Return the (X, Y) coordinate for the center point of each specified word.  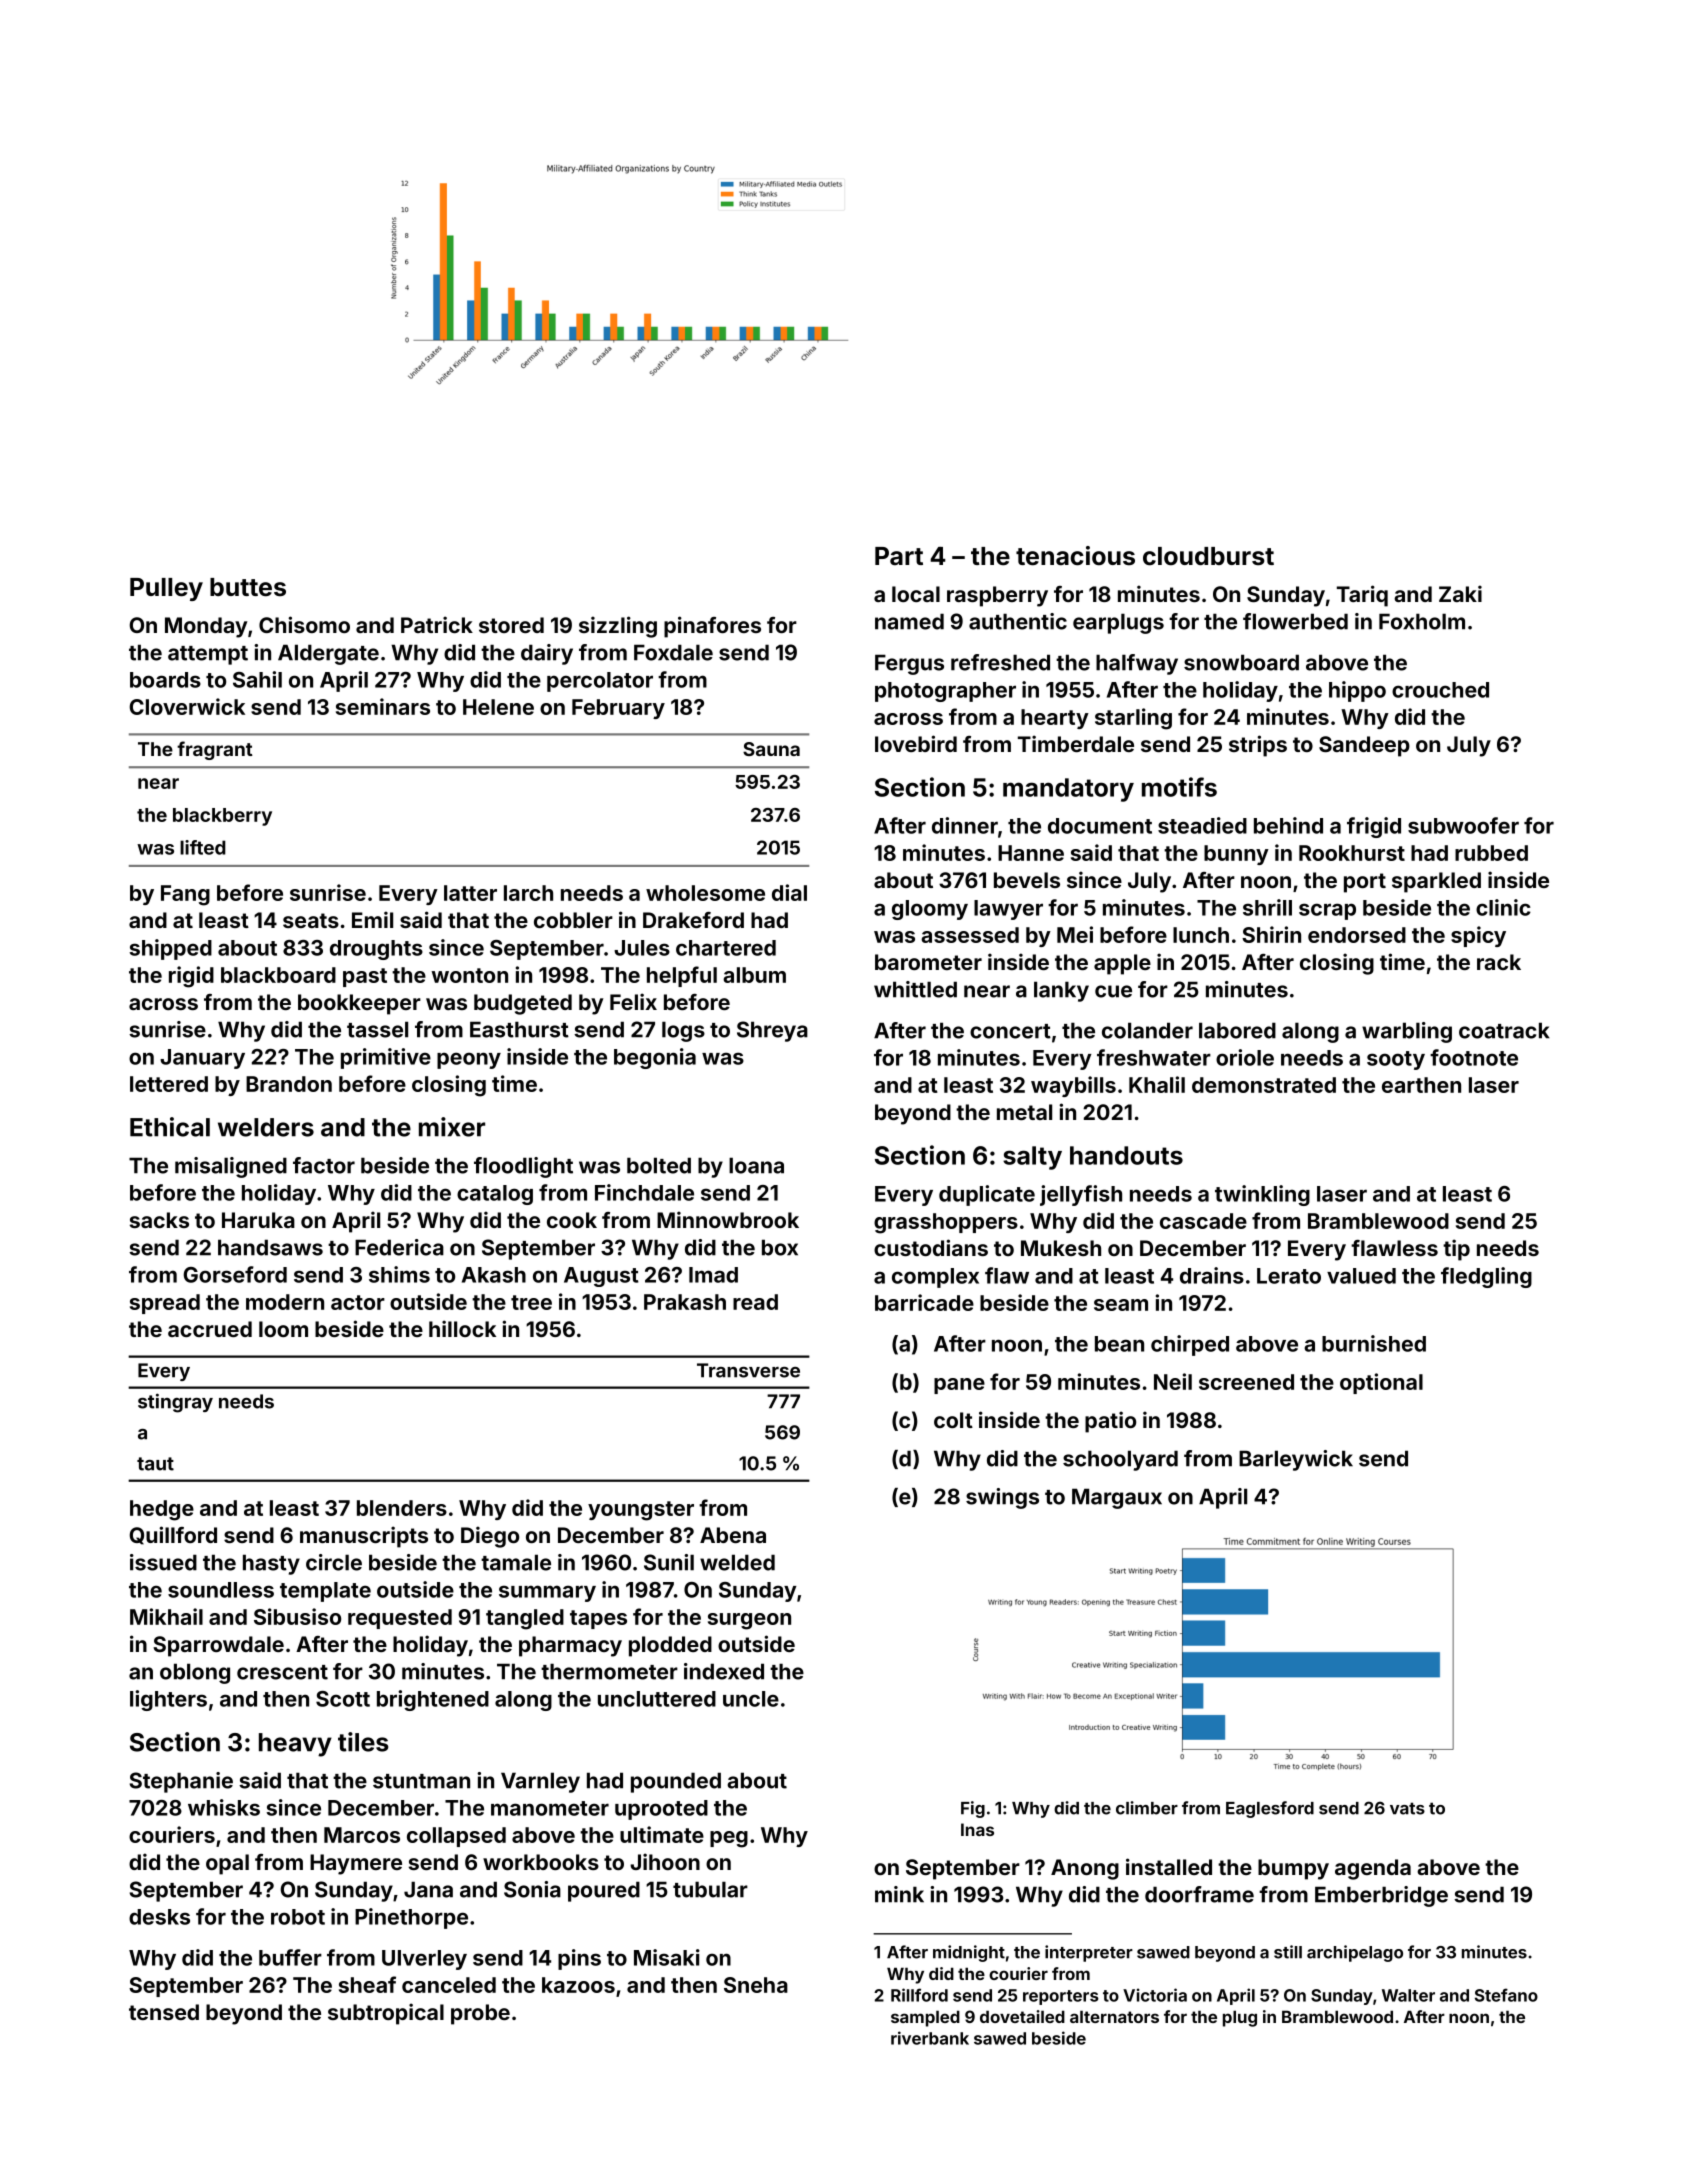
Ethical (170, 1127)
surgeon (749, 1621)
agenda (1373, 1869)
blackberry (222, 817)
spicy (1478, 936)
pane (959, 1386)
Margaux (1117, 1498)
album (754, 975)
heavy (295, 1745)
